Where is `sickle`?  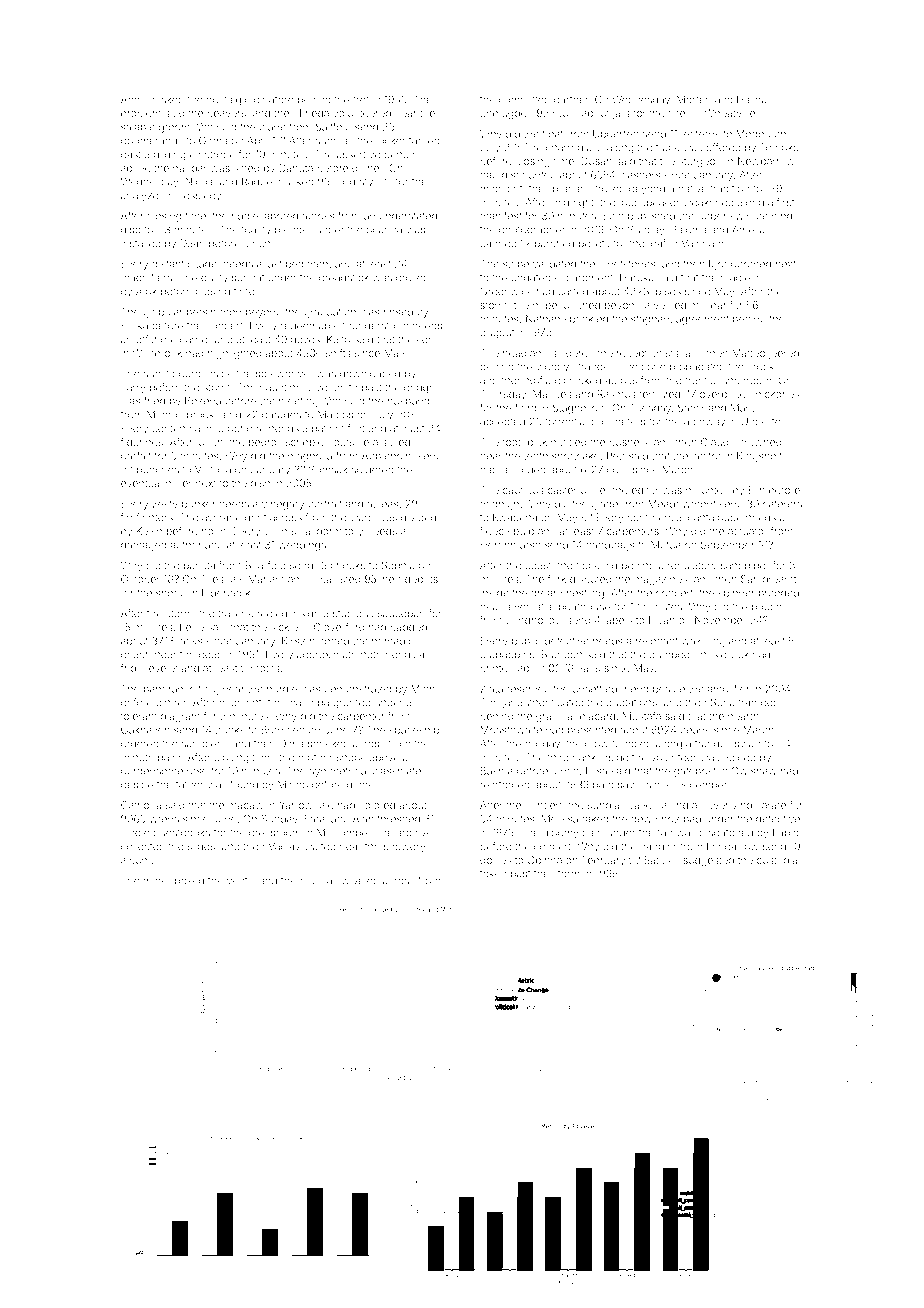 sickle is located at coordinates (284, 627).
